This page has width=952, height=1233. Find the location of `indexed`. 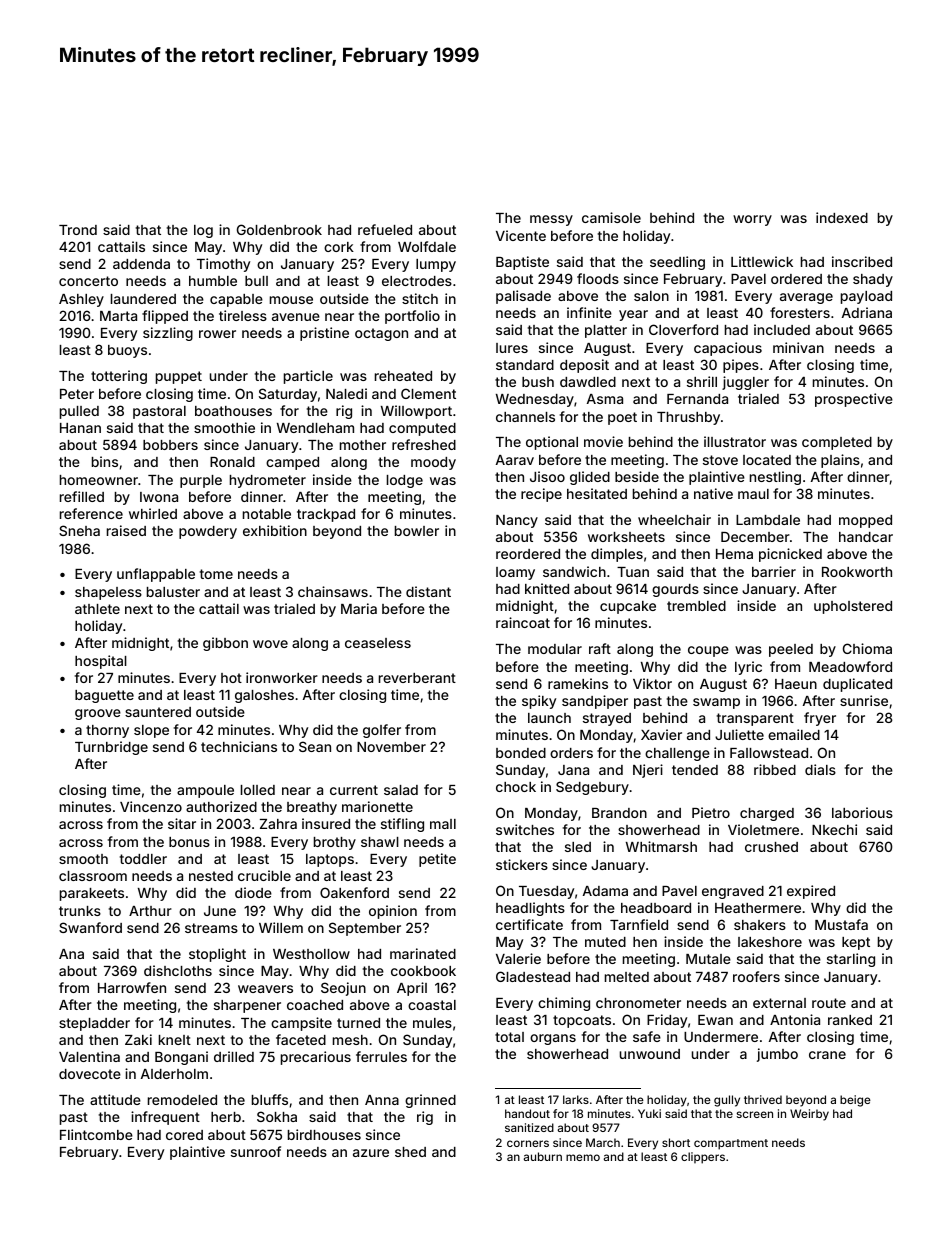

indexed is located at coordinates (842, 217).
